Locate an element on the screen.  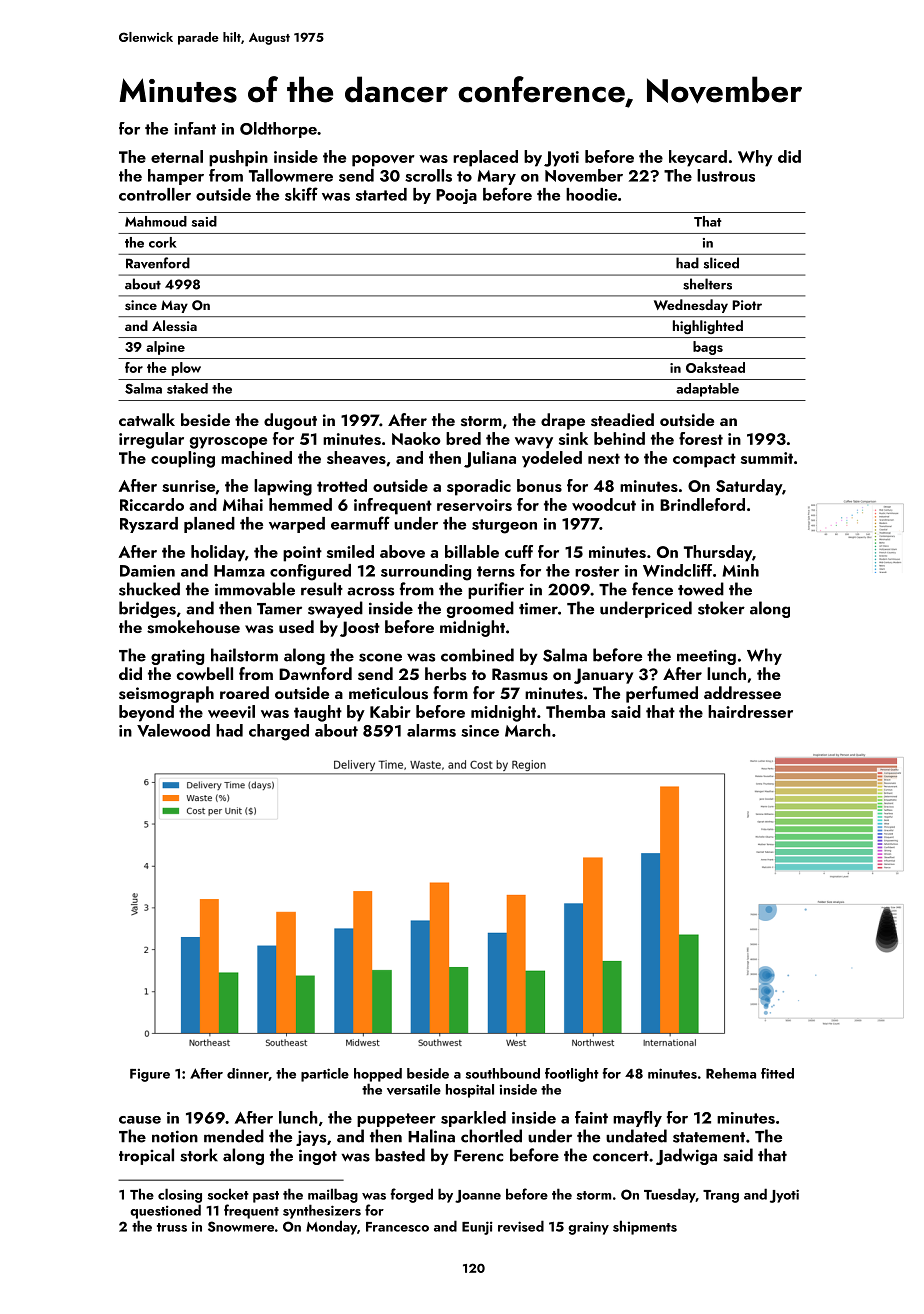
hairdresser is located at coordinates (750, 711).
